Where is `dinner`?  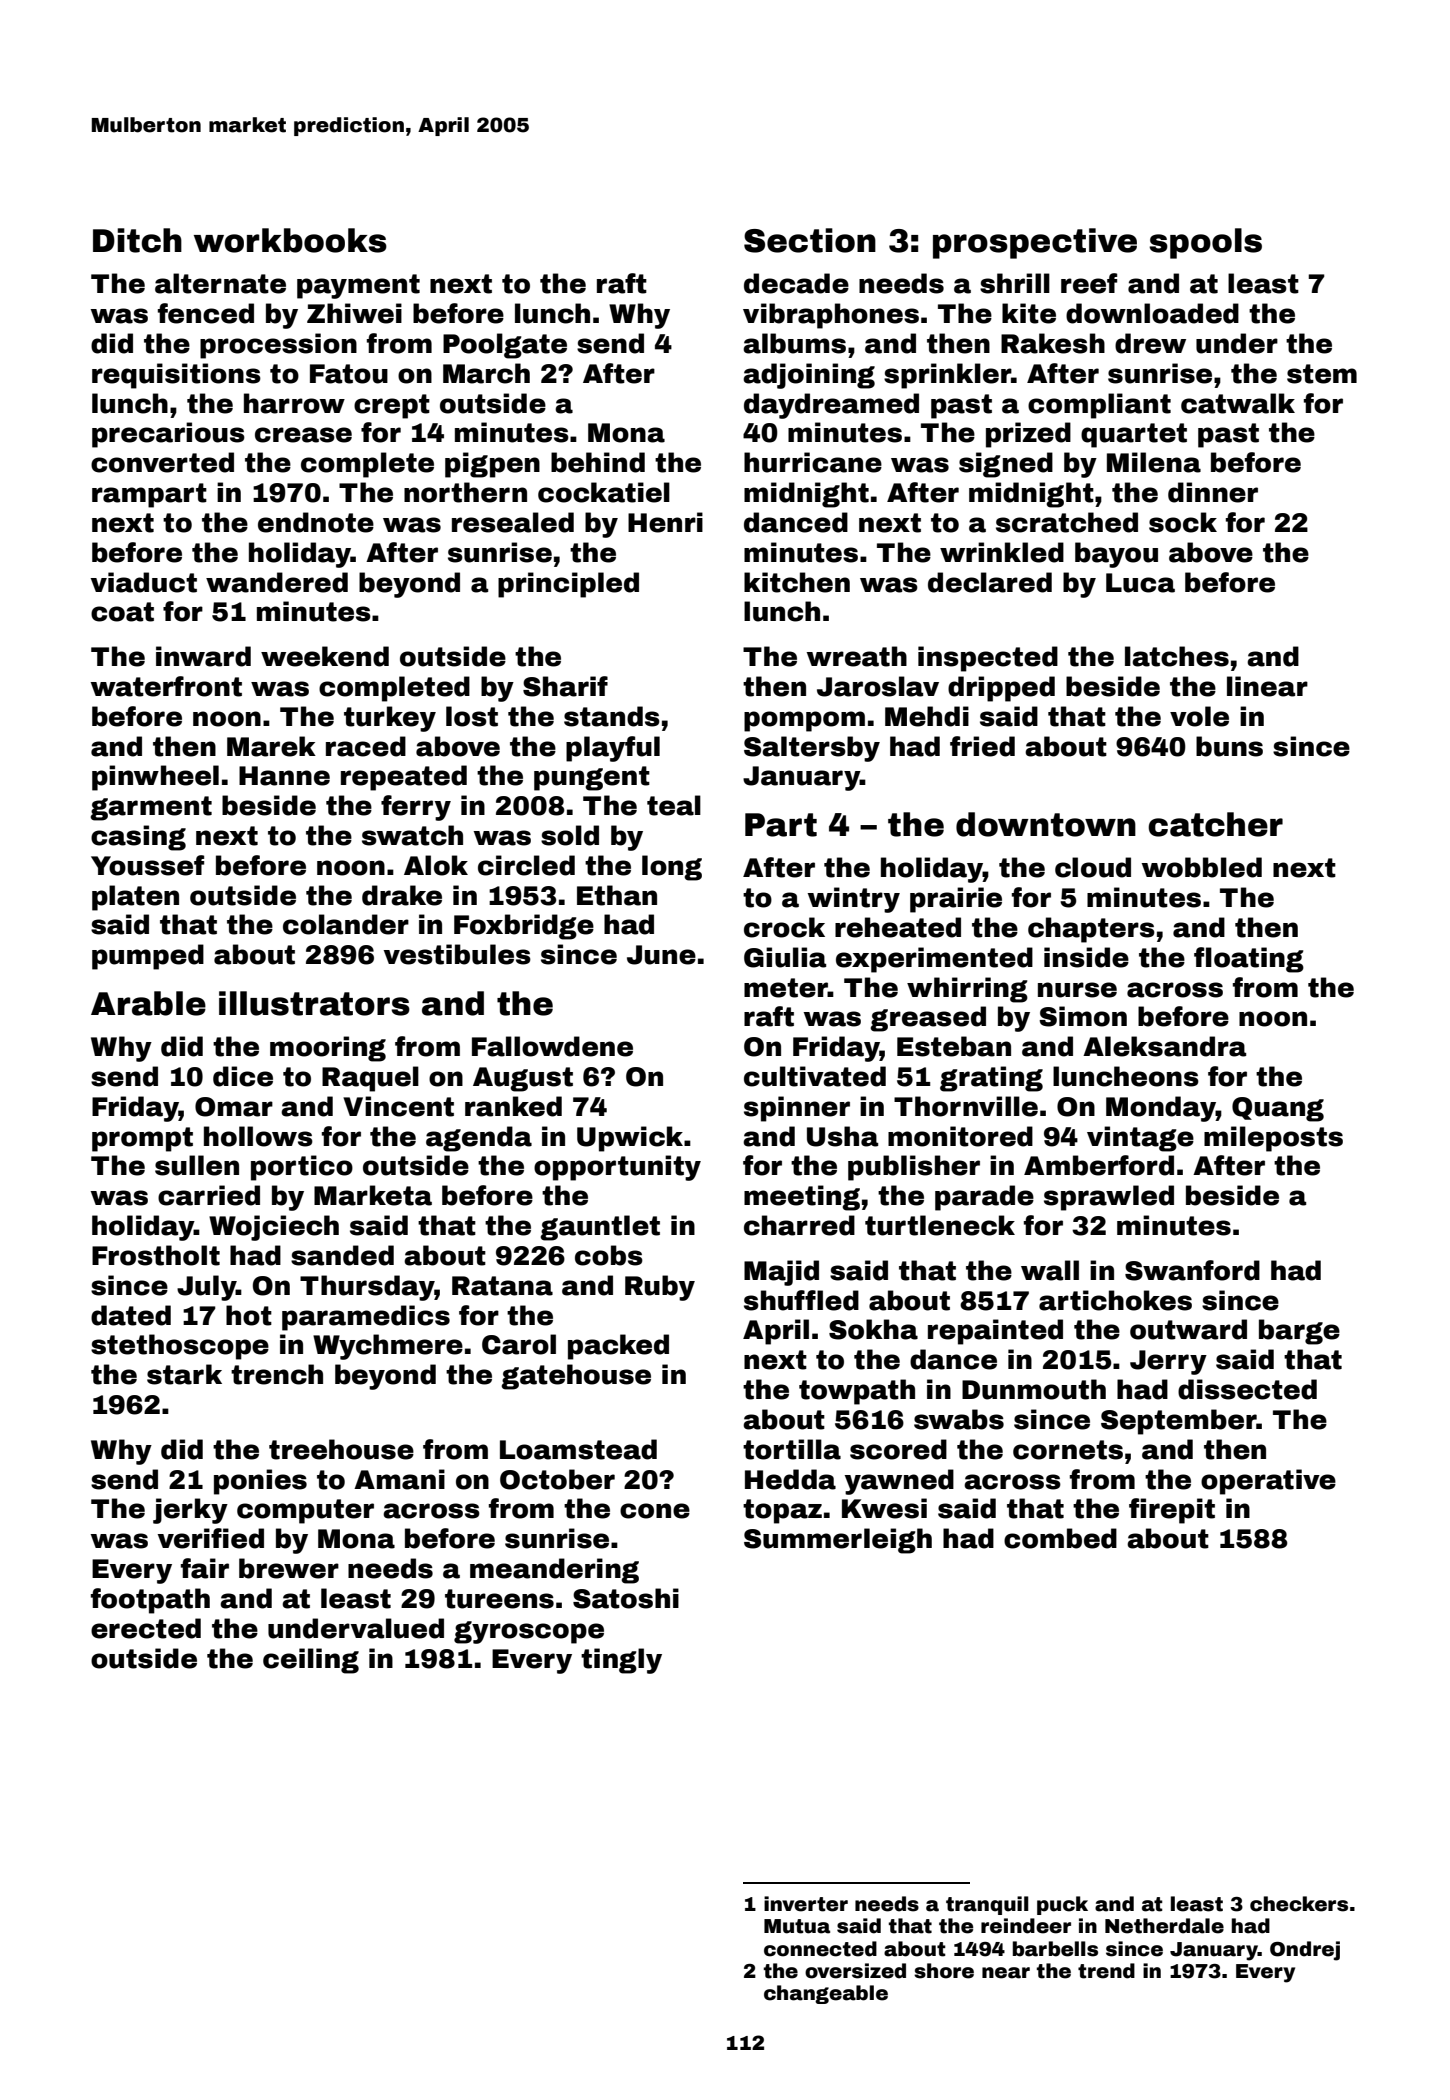
dinner is located at coordinates (1213, 492).
